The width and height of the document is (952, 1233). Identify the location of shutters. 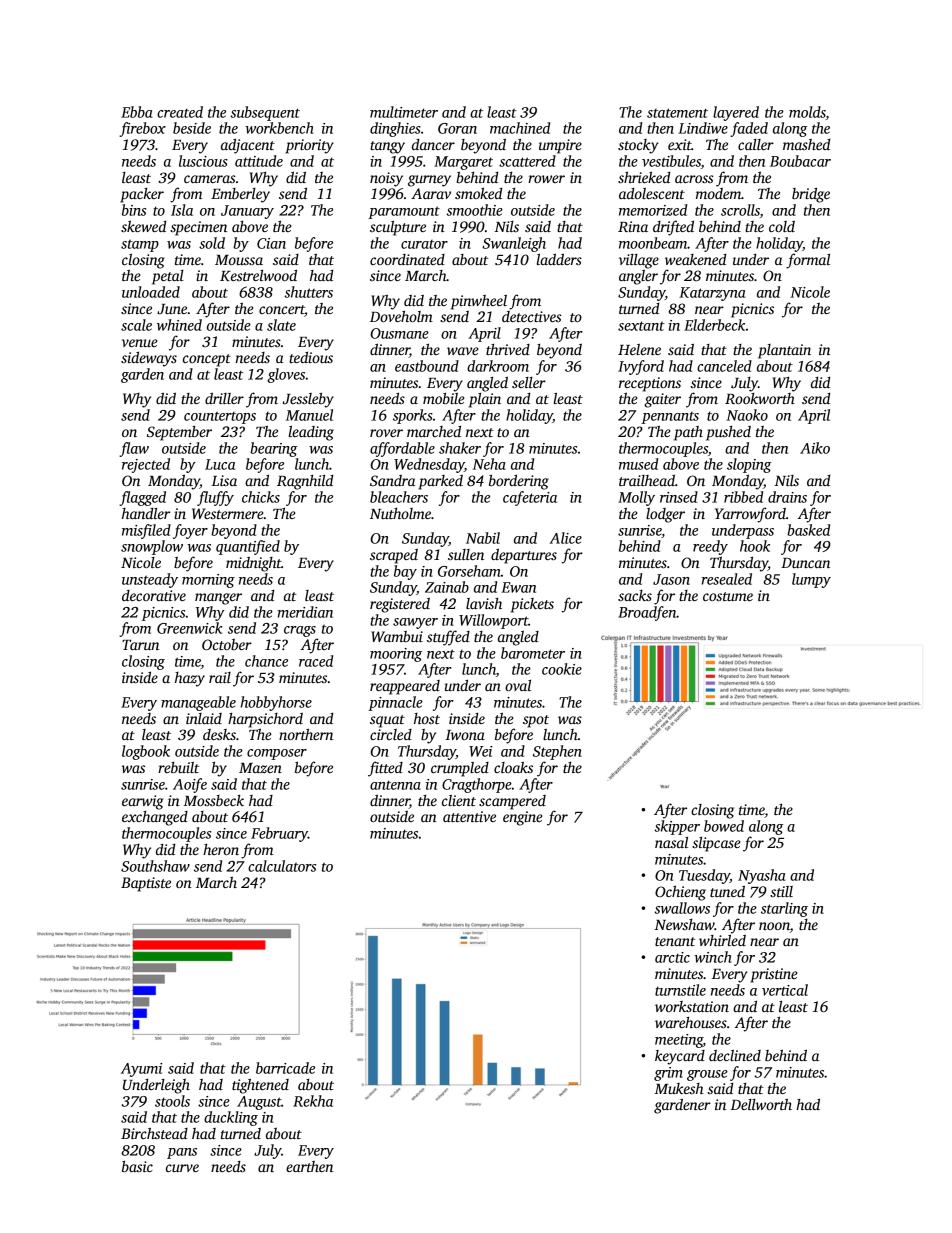
(309, 292).
